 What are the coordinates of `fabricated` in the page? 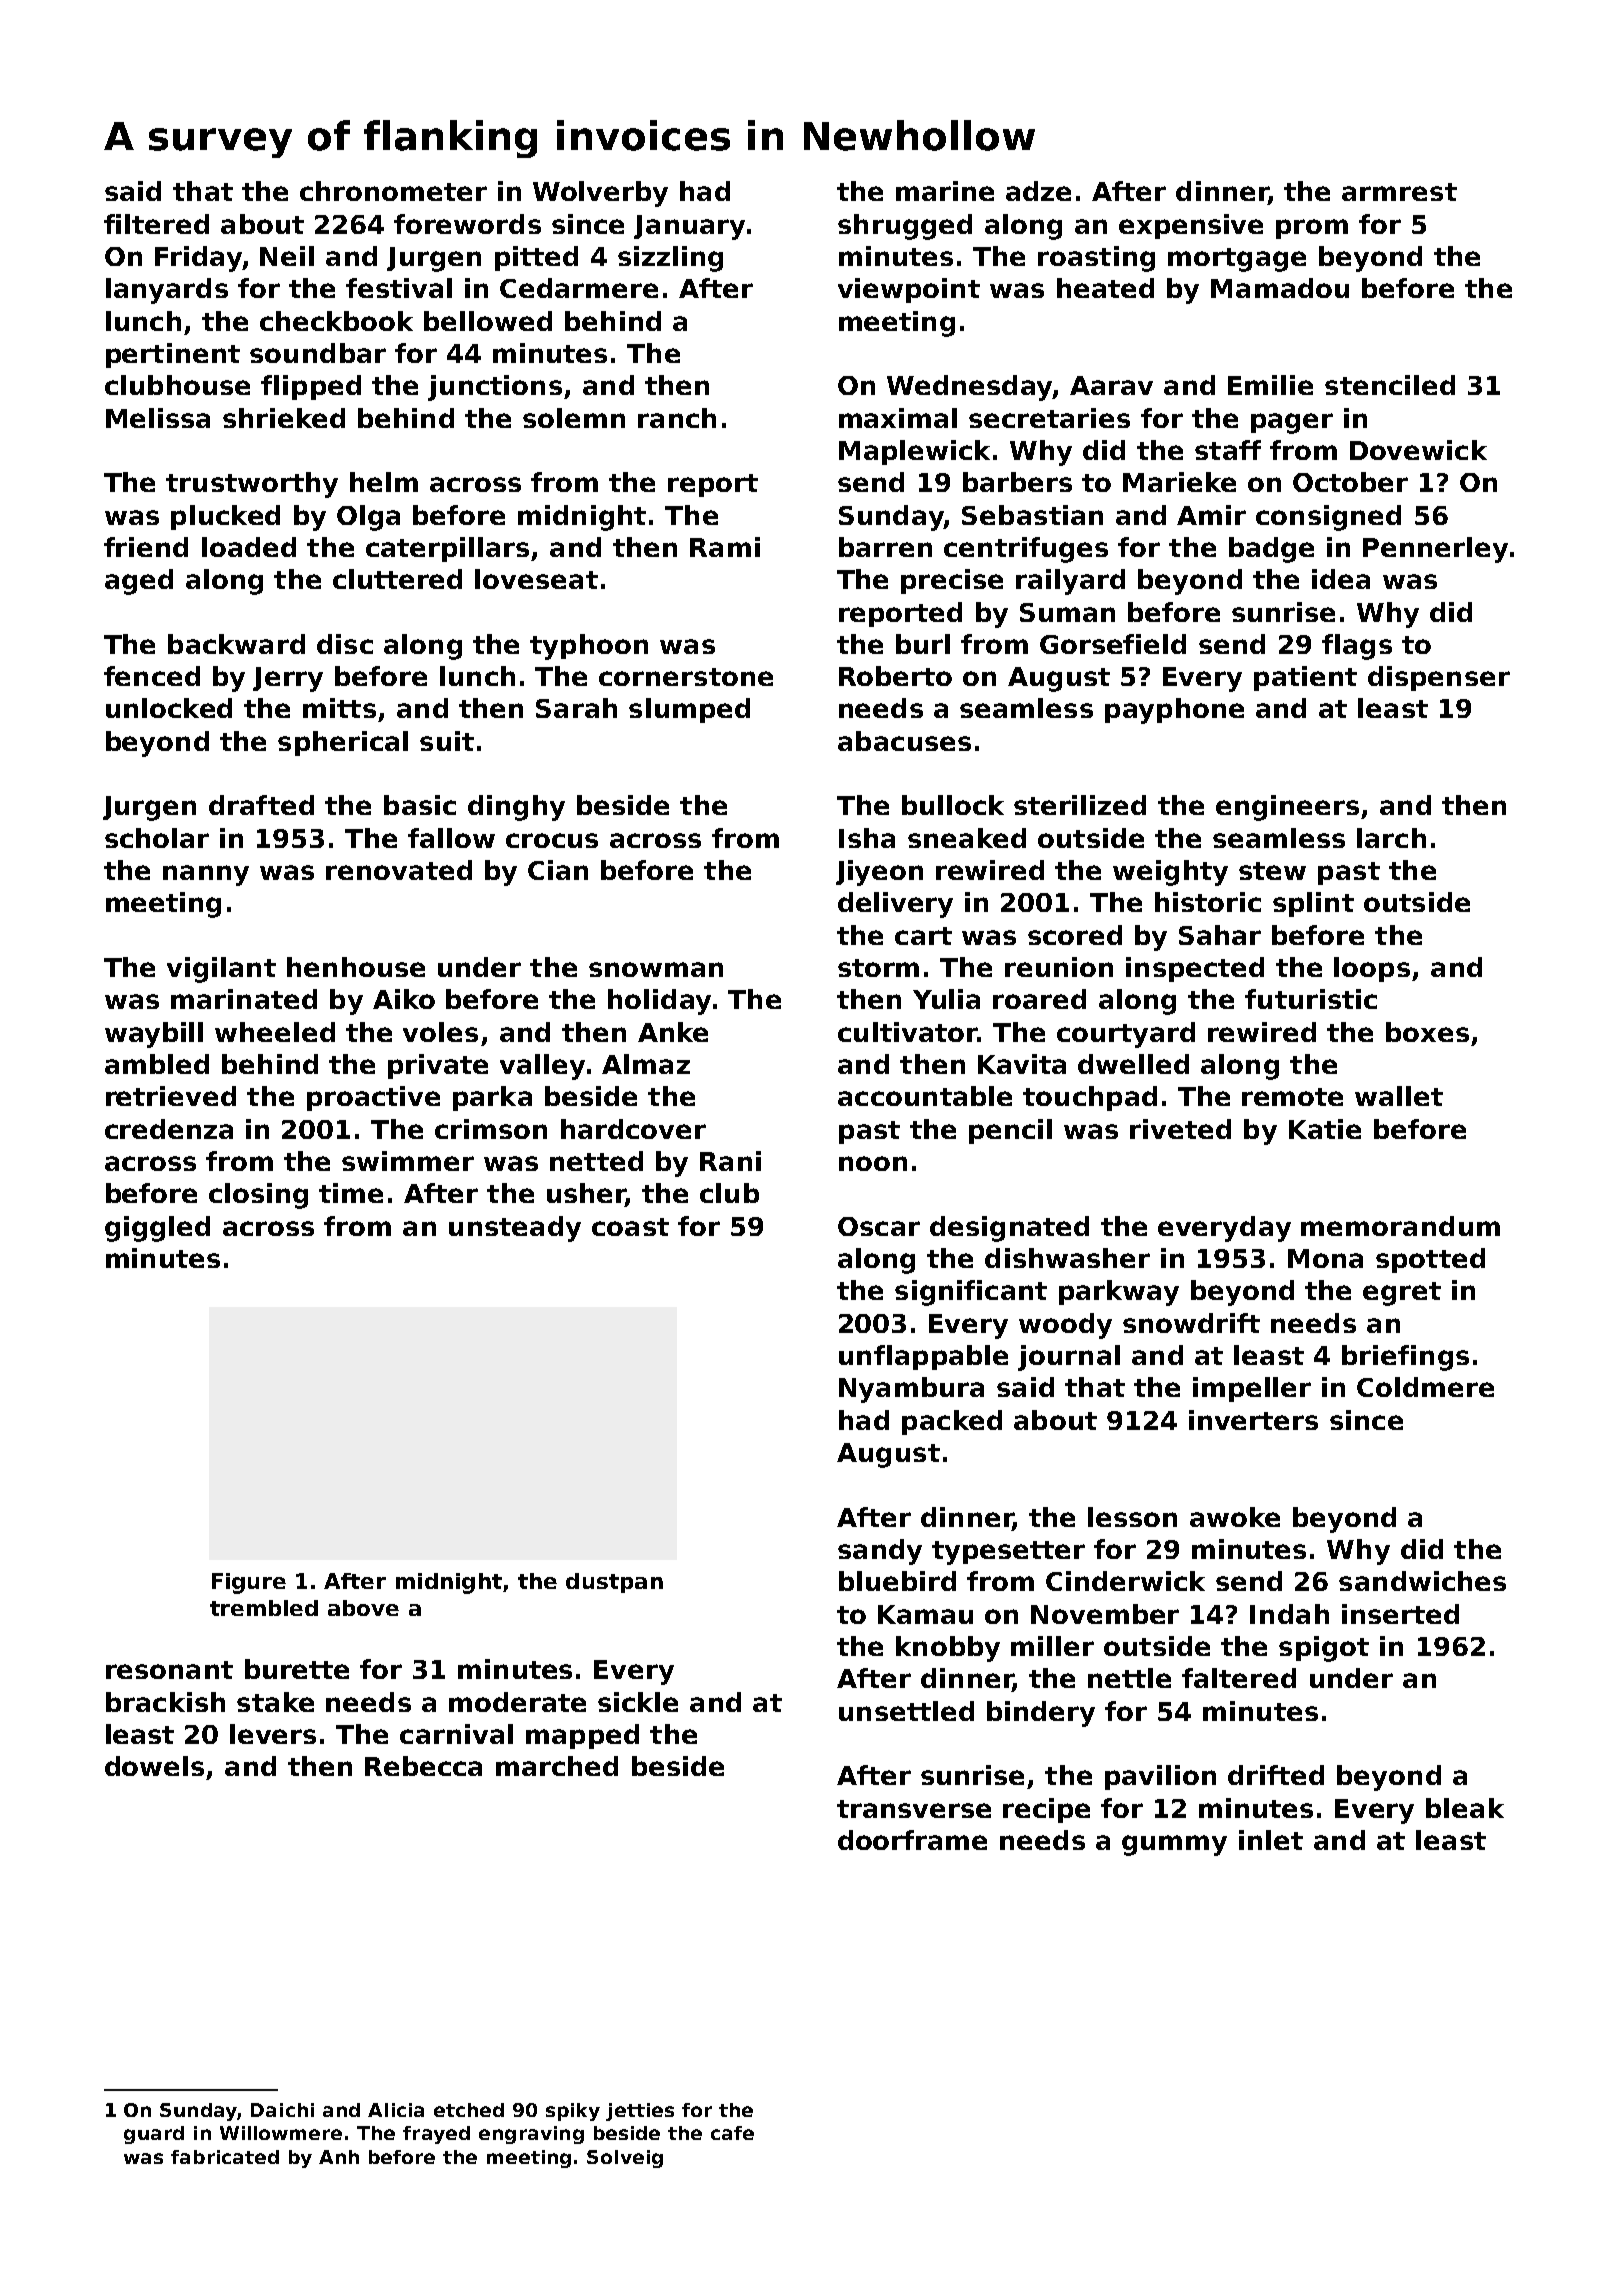 It's located at (225, 2157).
